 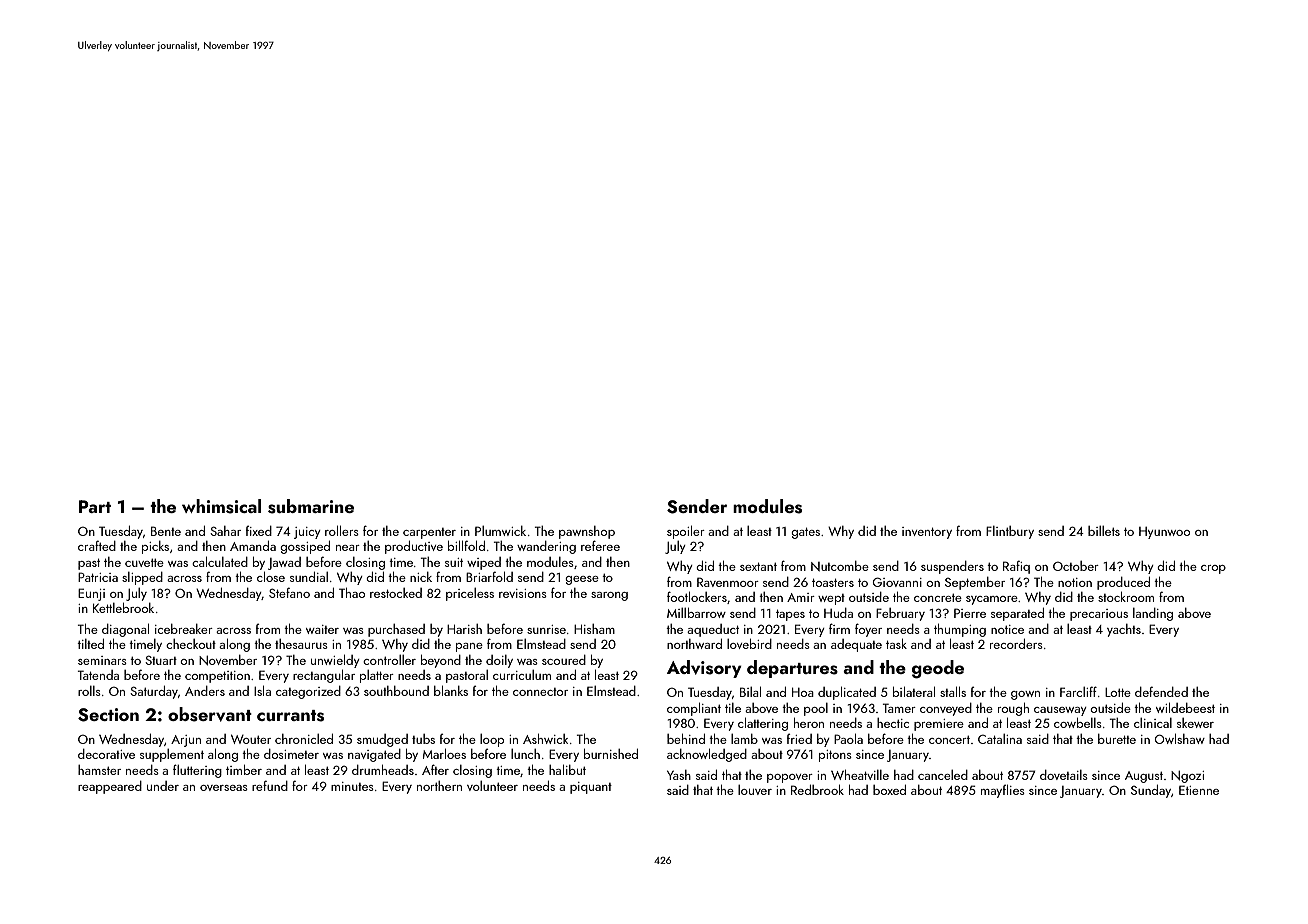 I want to click on overseas, so click(x=224, y=788).
